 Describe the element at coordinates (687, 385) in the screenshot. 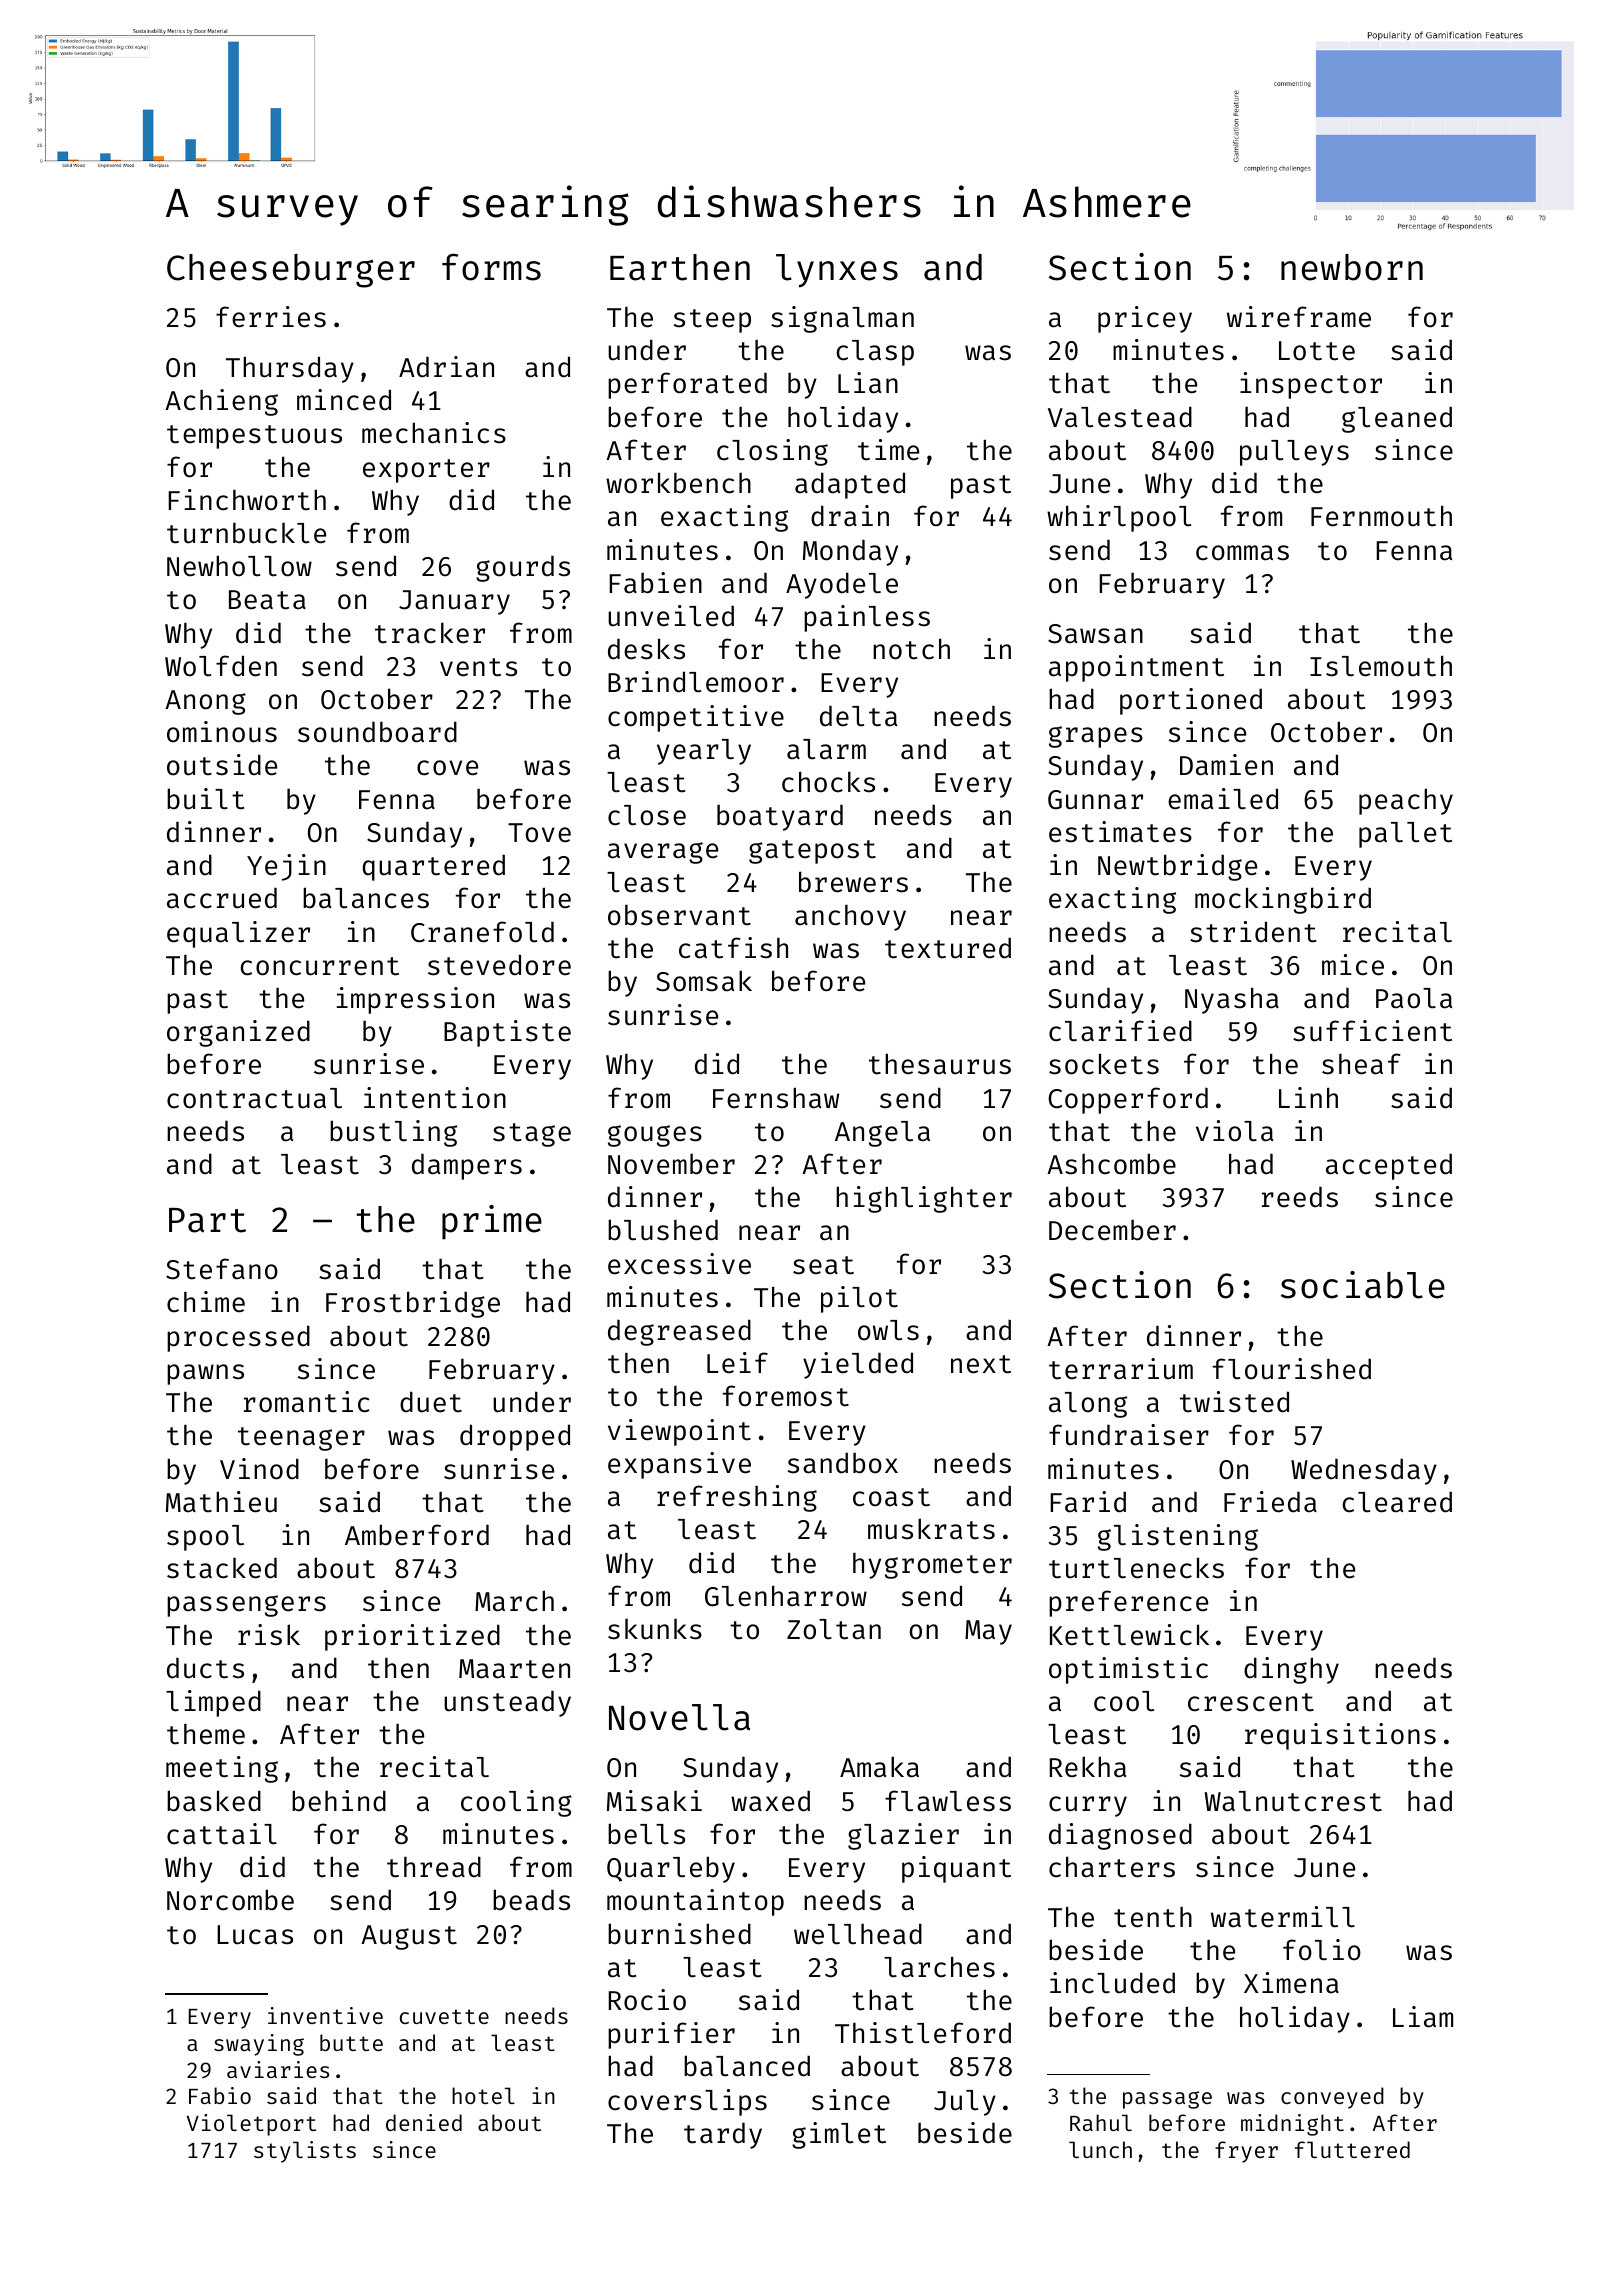

I see `perforated` at that location.
